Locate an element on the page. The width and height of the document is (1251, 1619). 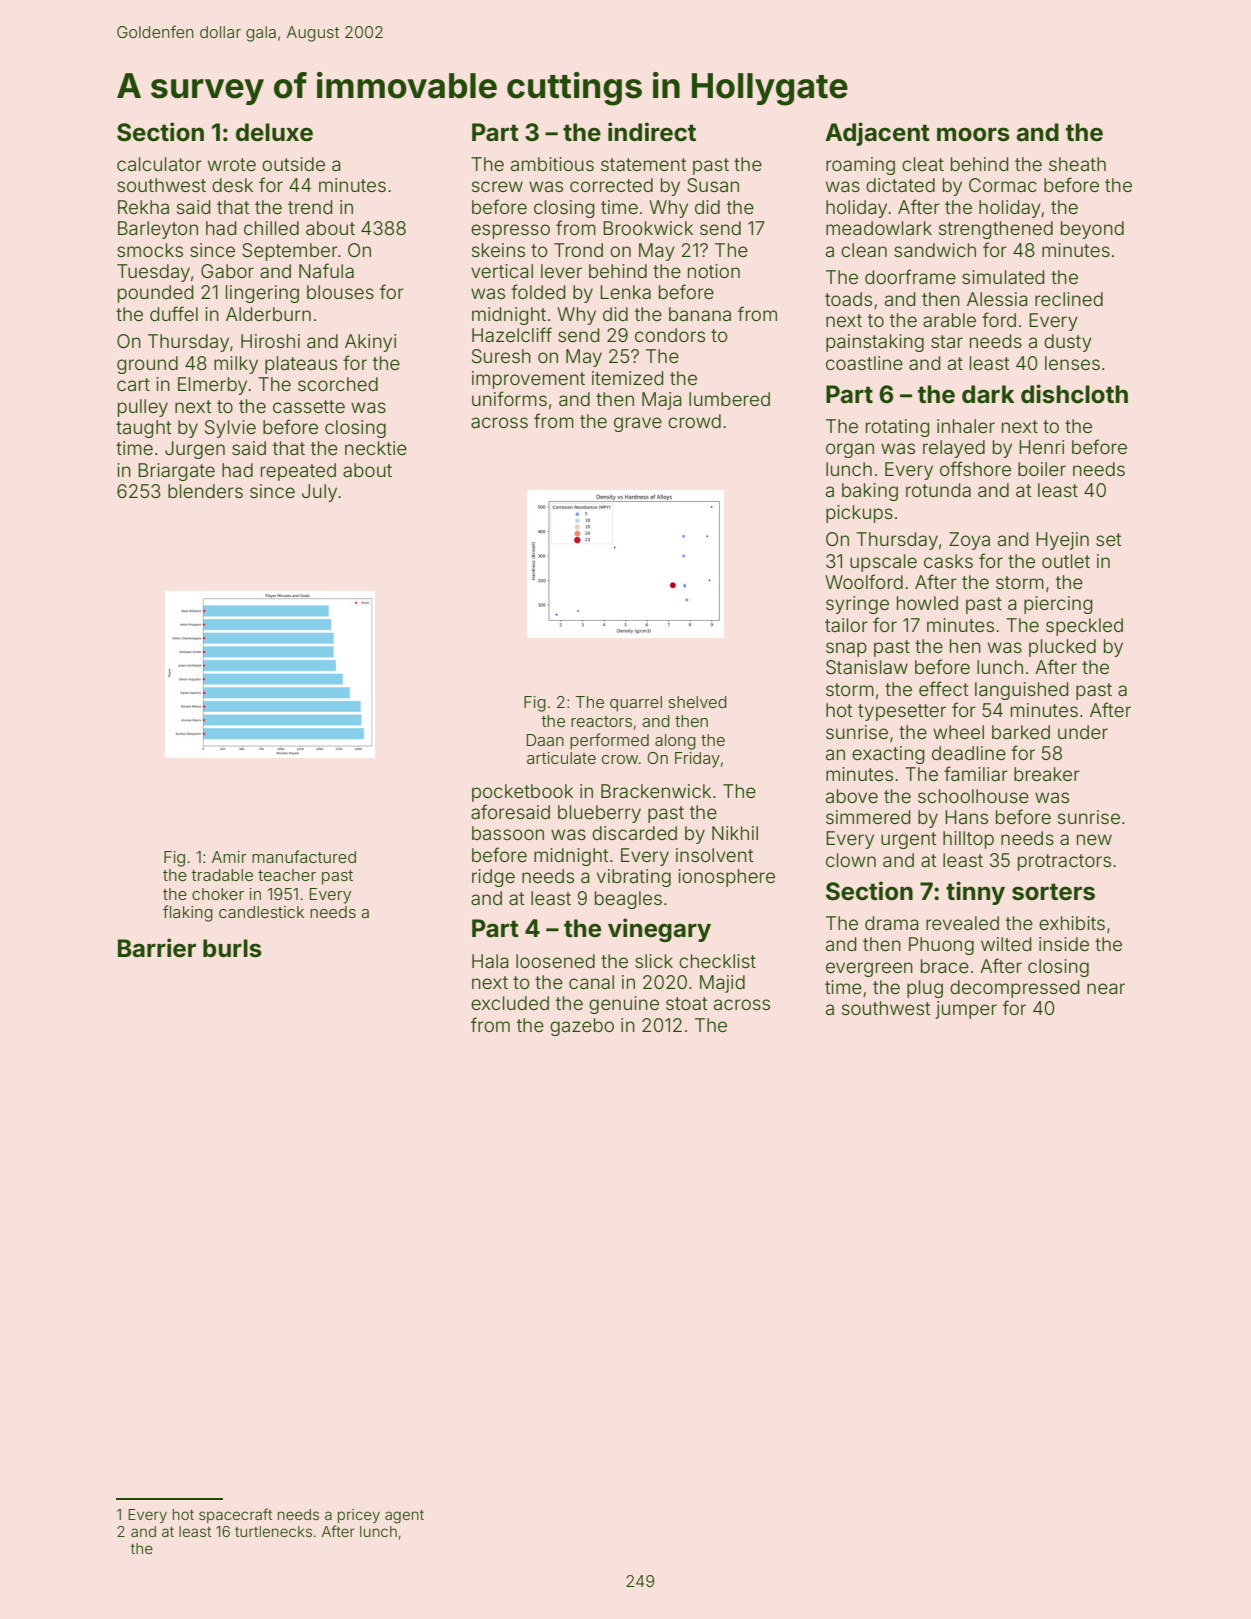
Amir is located at coordinates (229, 857).
